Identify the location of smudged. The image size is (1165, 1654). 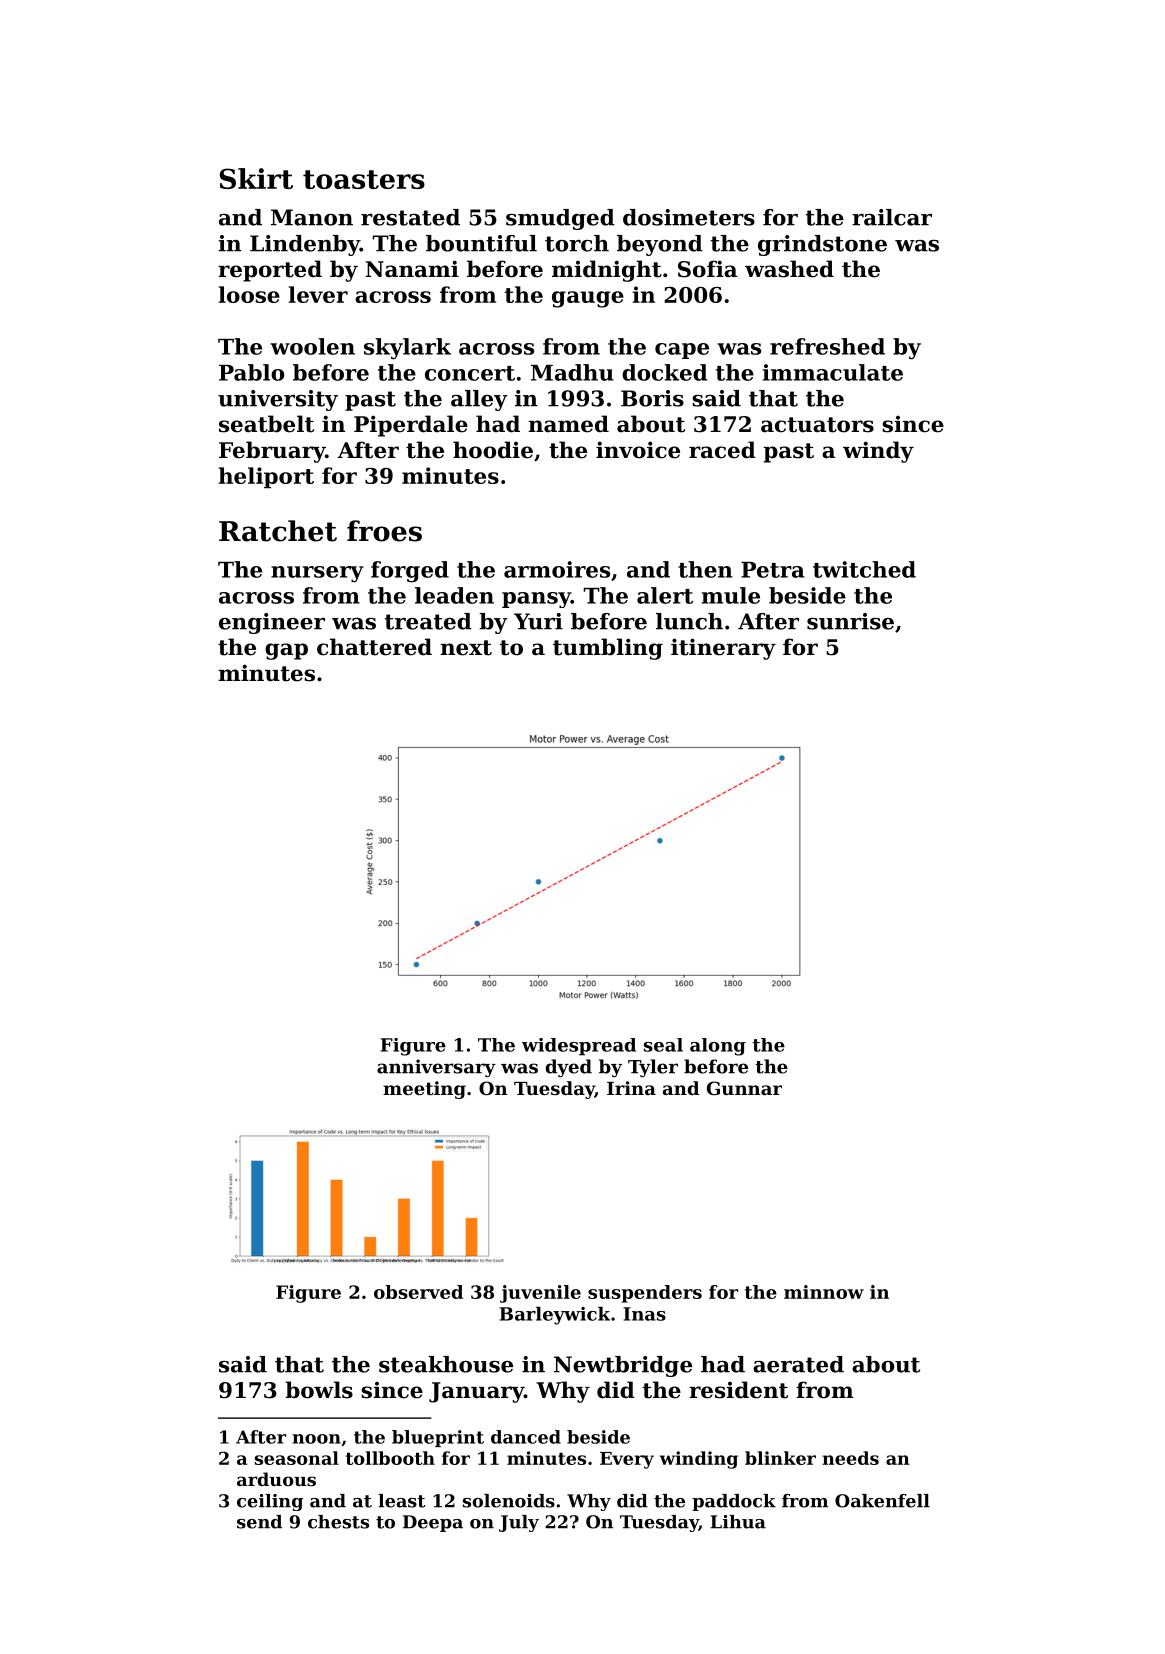
(560, 219).
